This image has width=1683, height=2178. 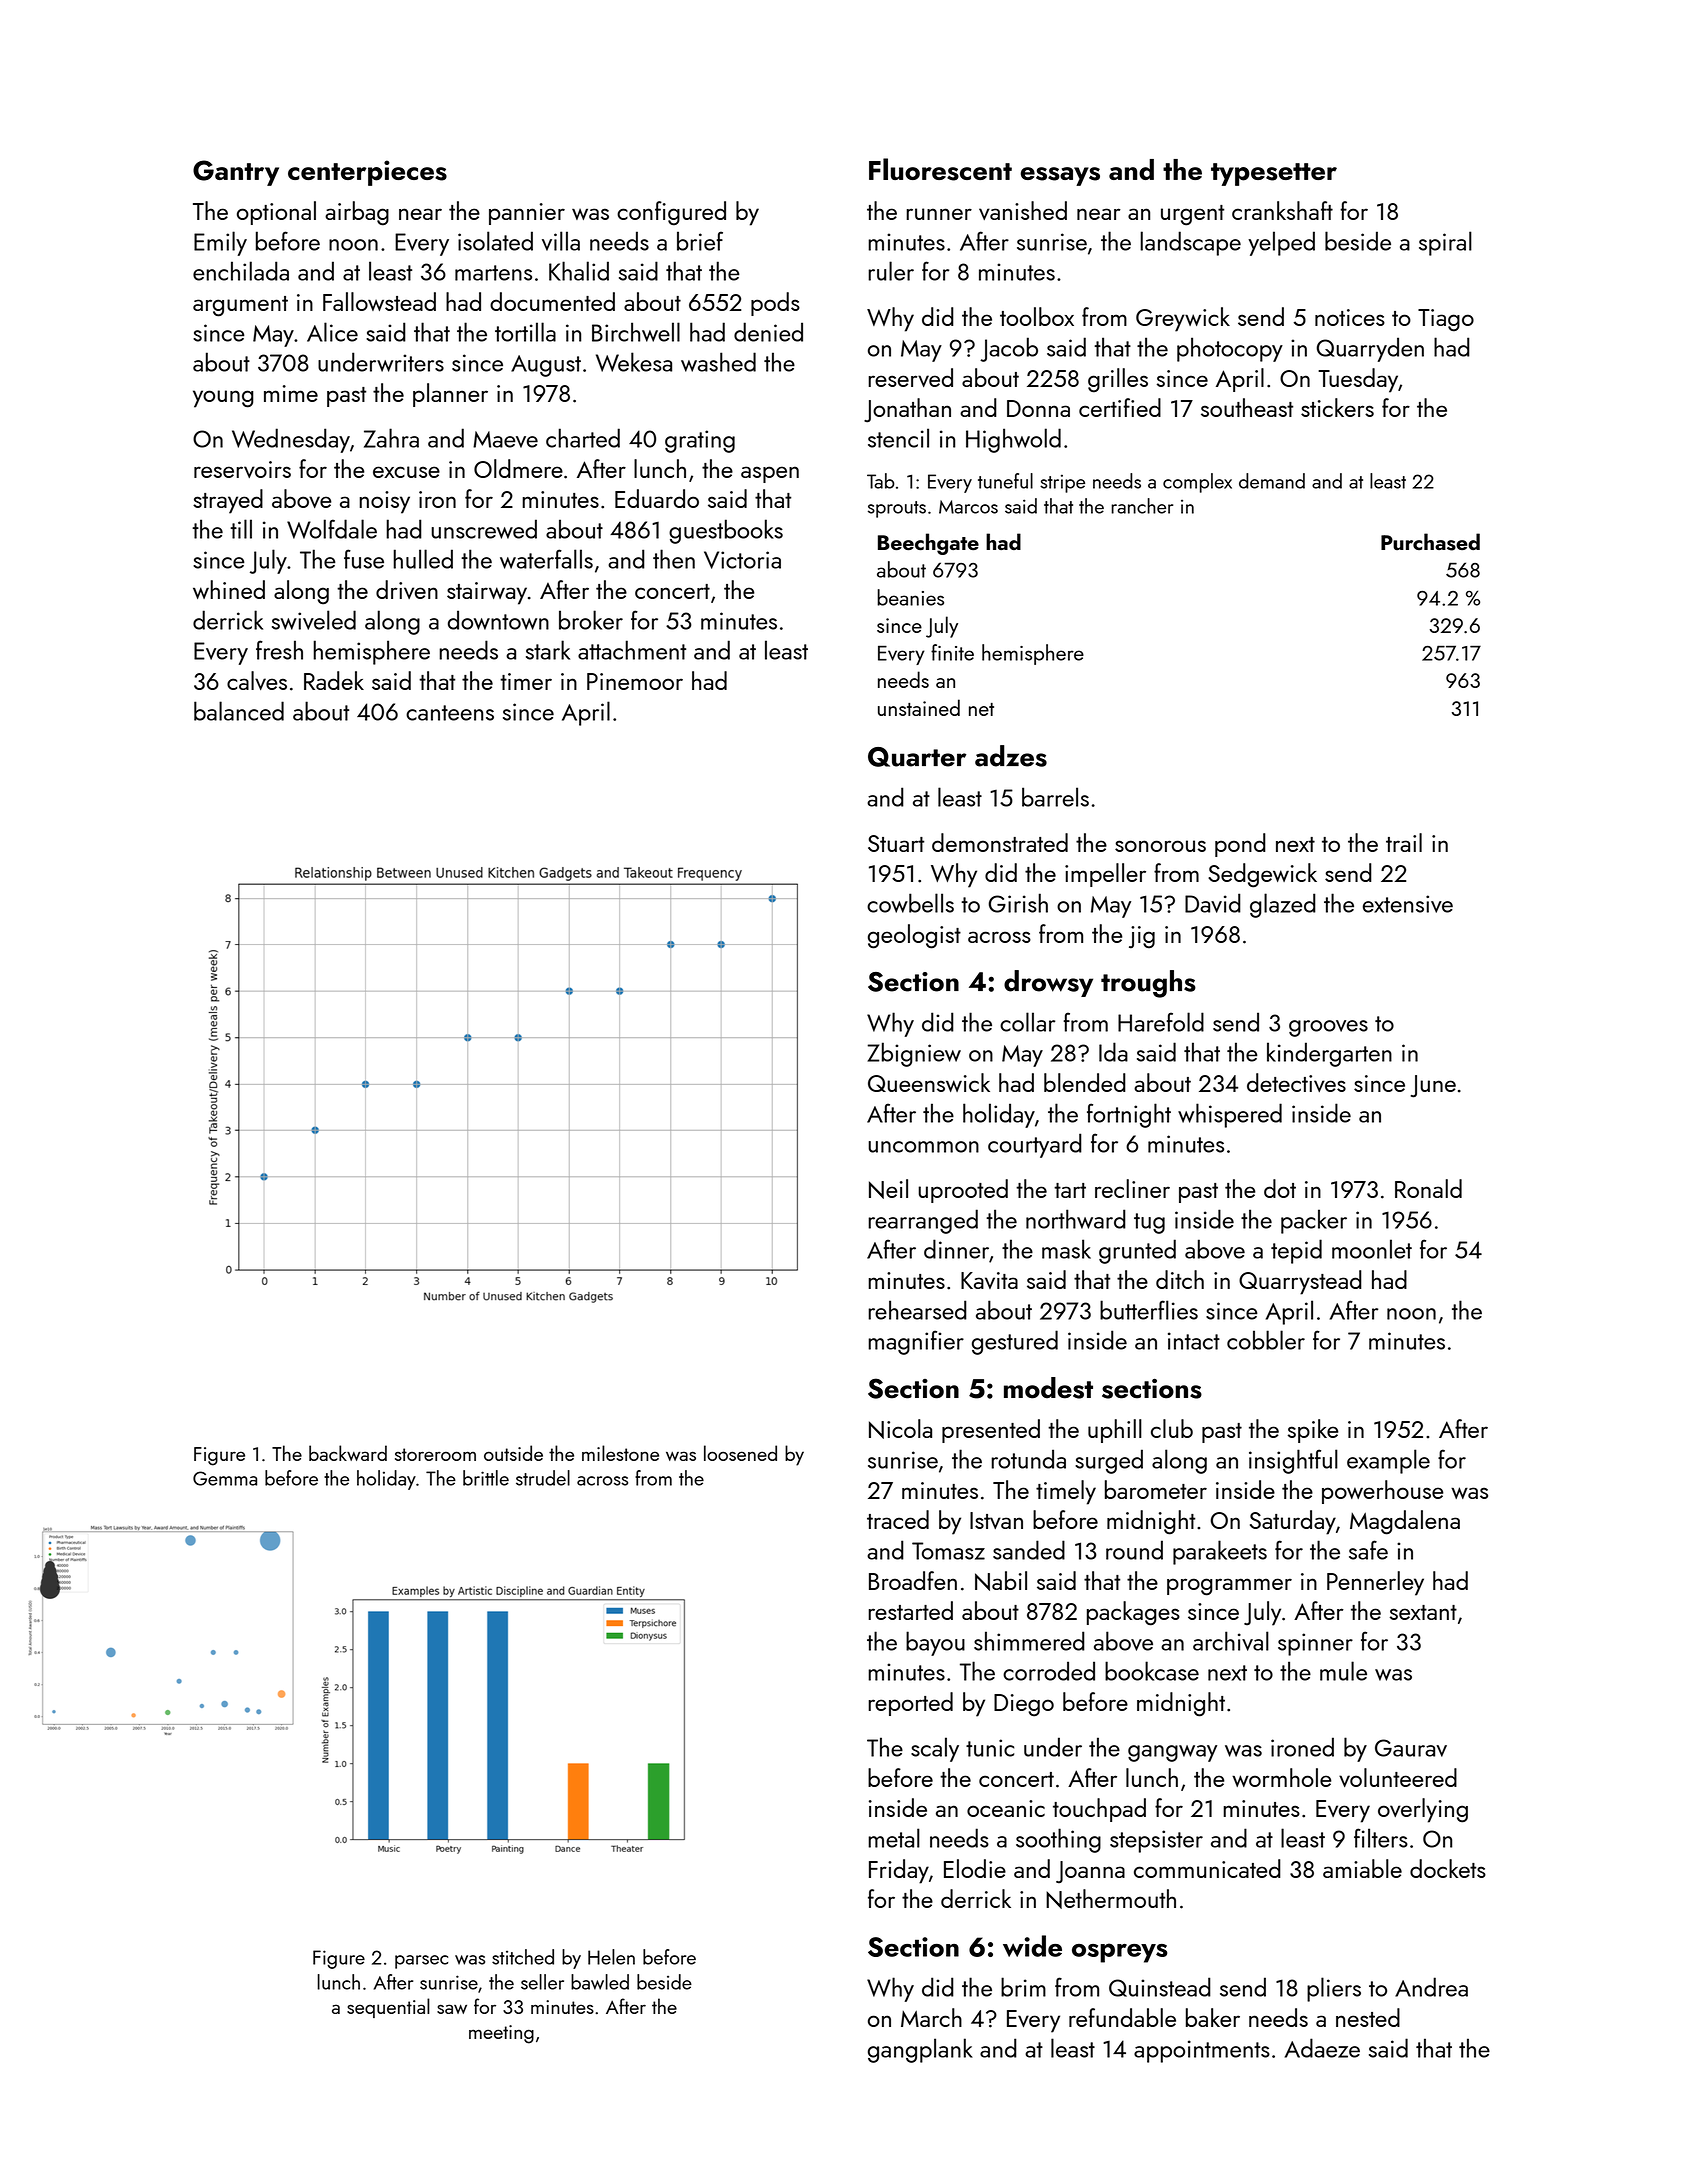 What do you see at coordinates (239, 711) in the image?
I see `balanced` at bounding box center [239, 711].
